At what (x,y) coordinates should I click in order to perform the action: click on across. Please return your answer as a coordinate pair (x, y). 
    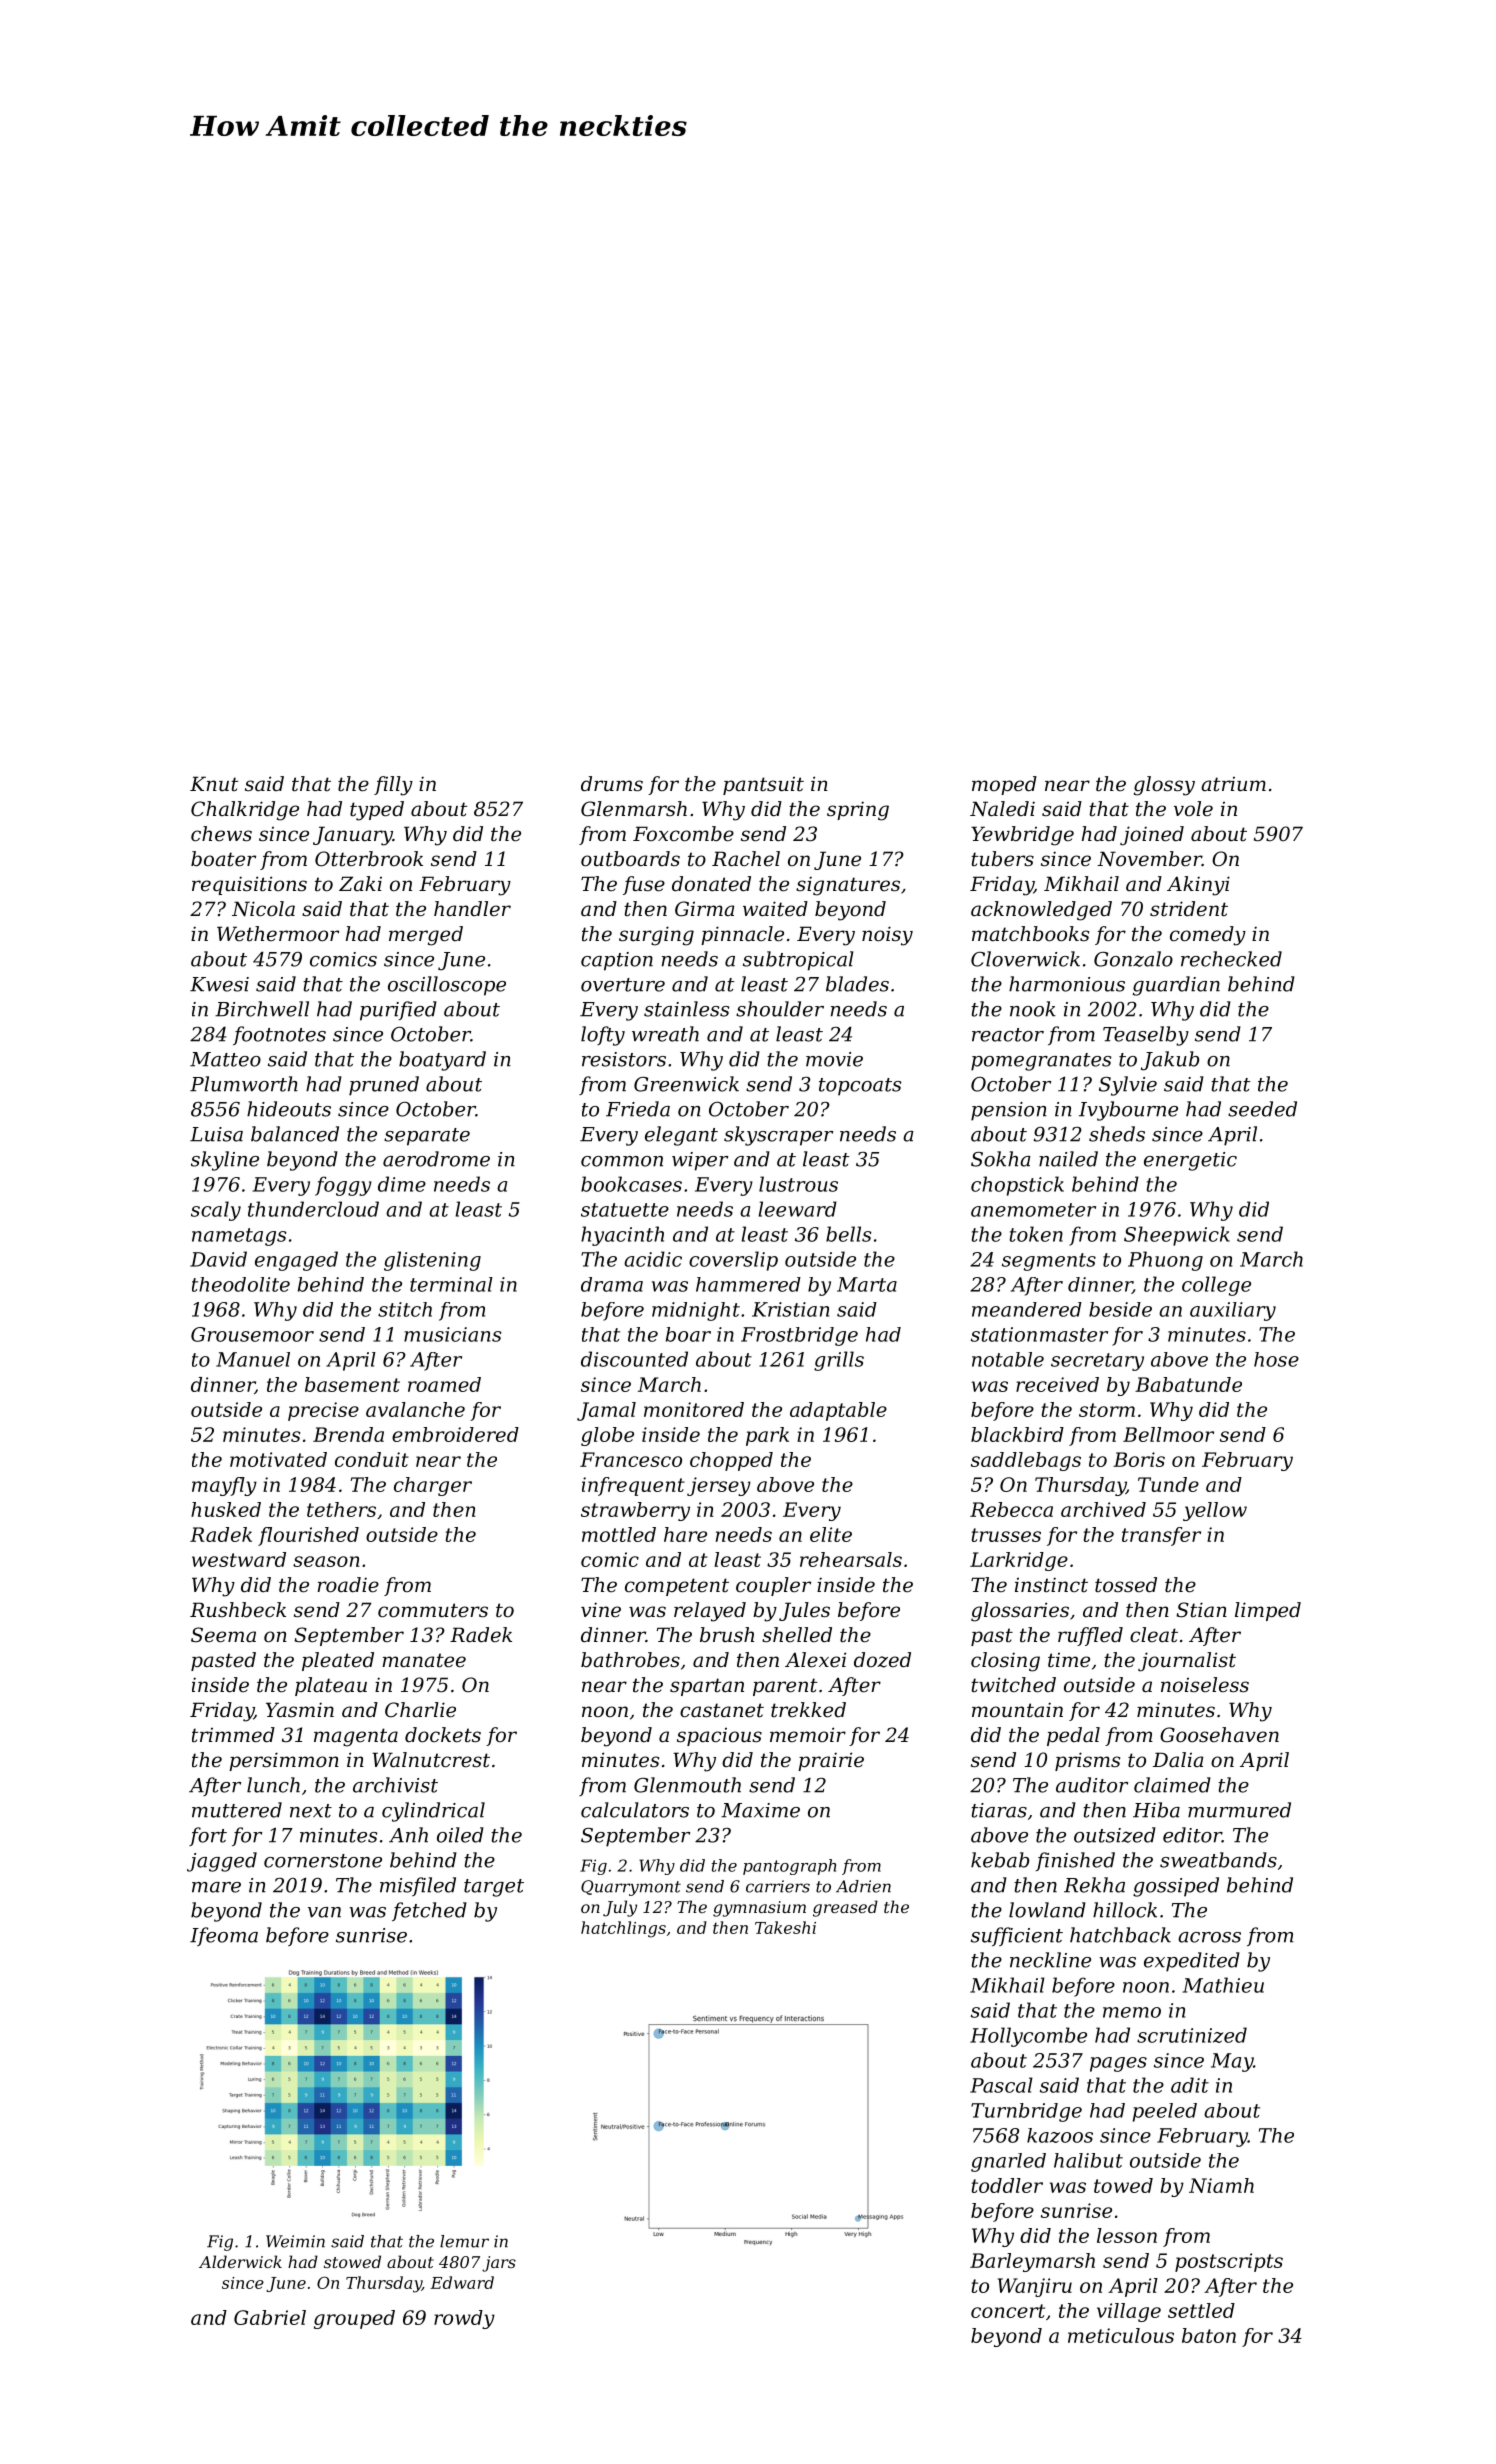
    Looking at the image, I should click on (1209, 1937).
